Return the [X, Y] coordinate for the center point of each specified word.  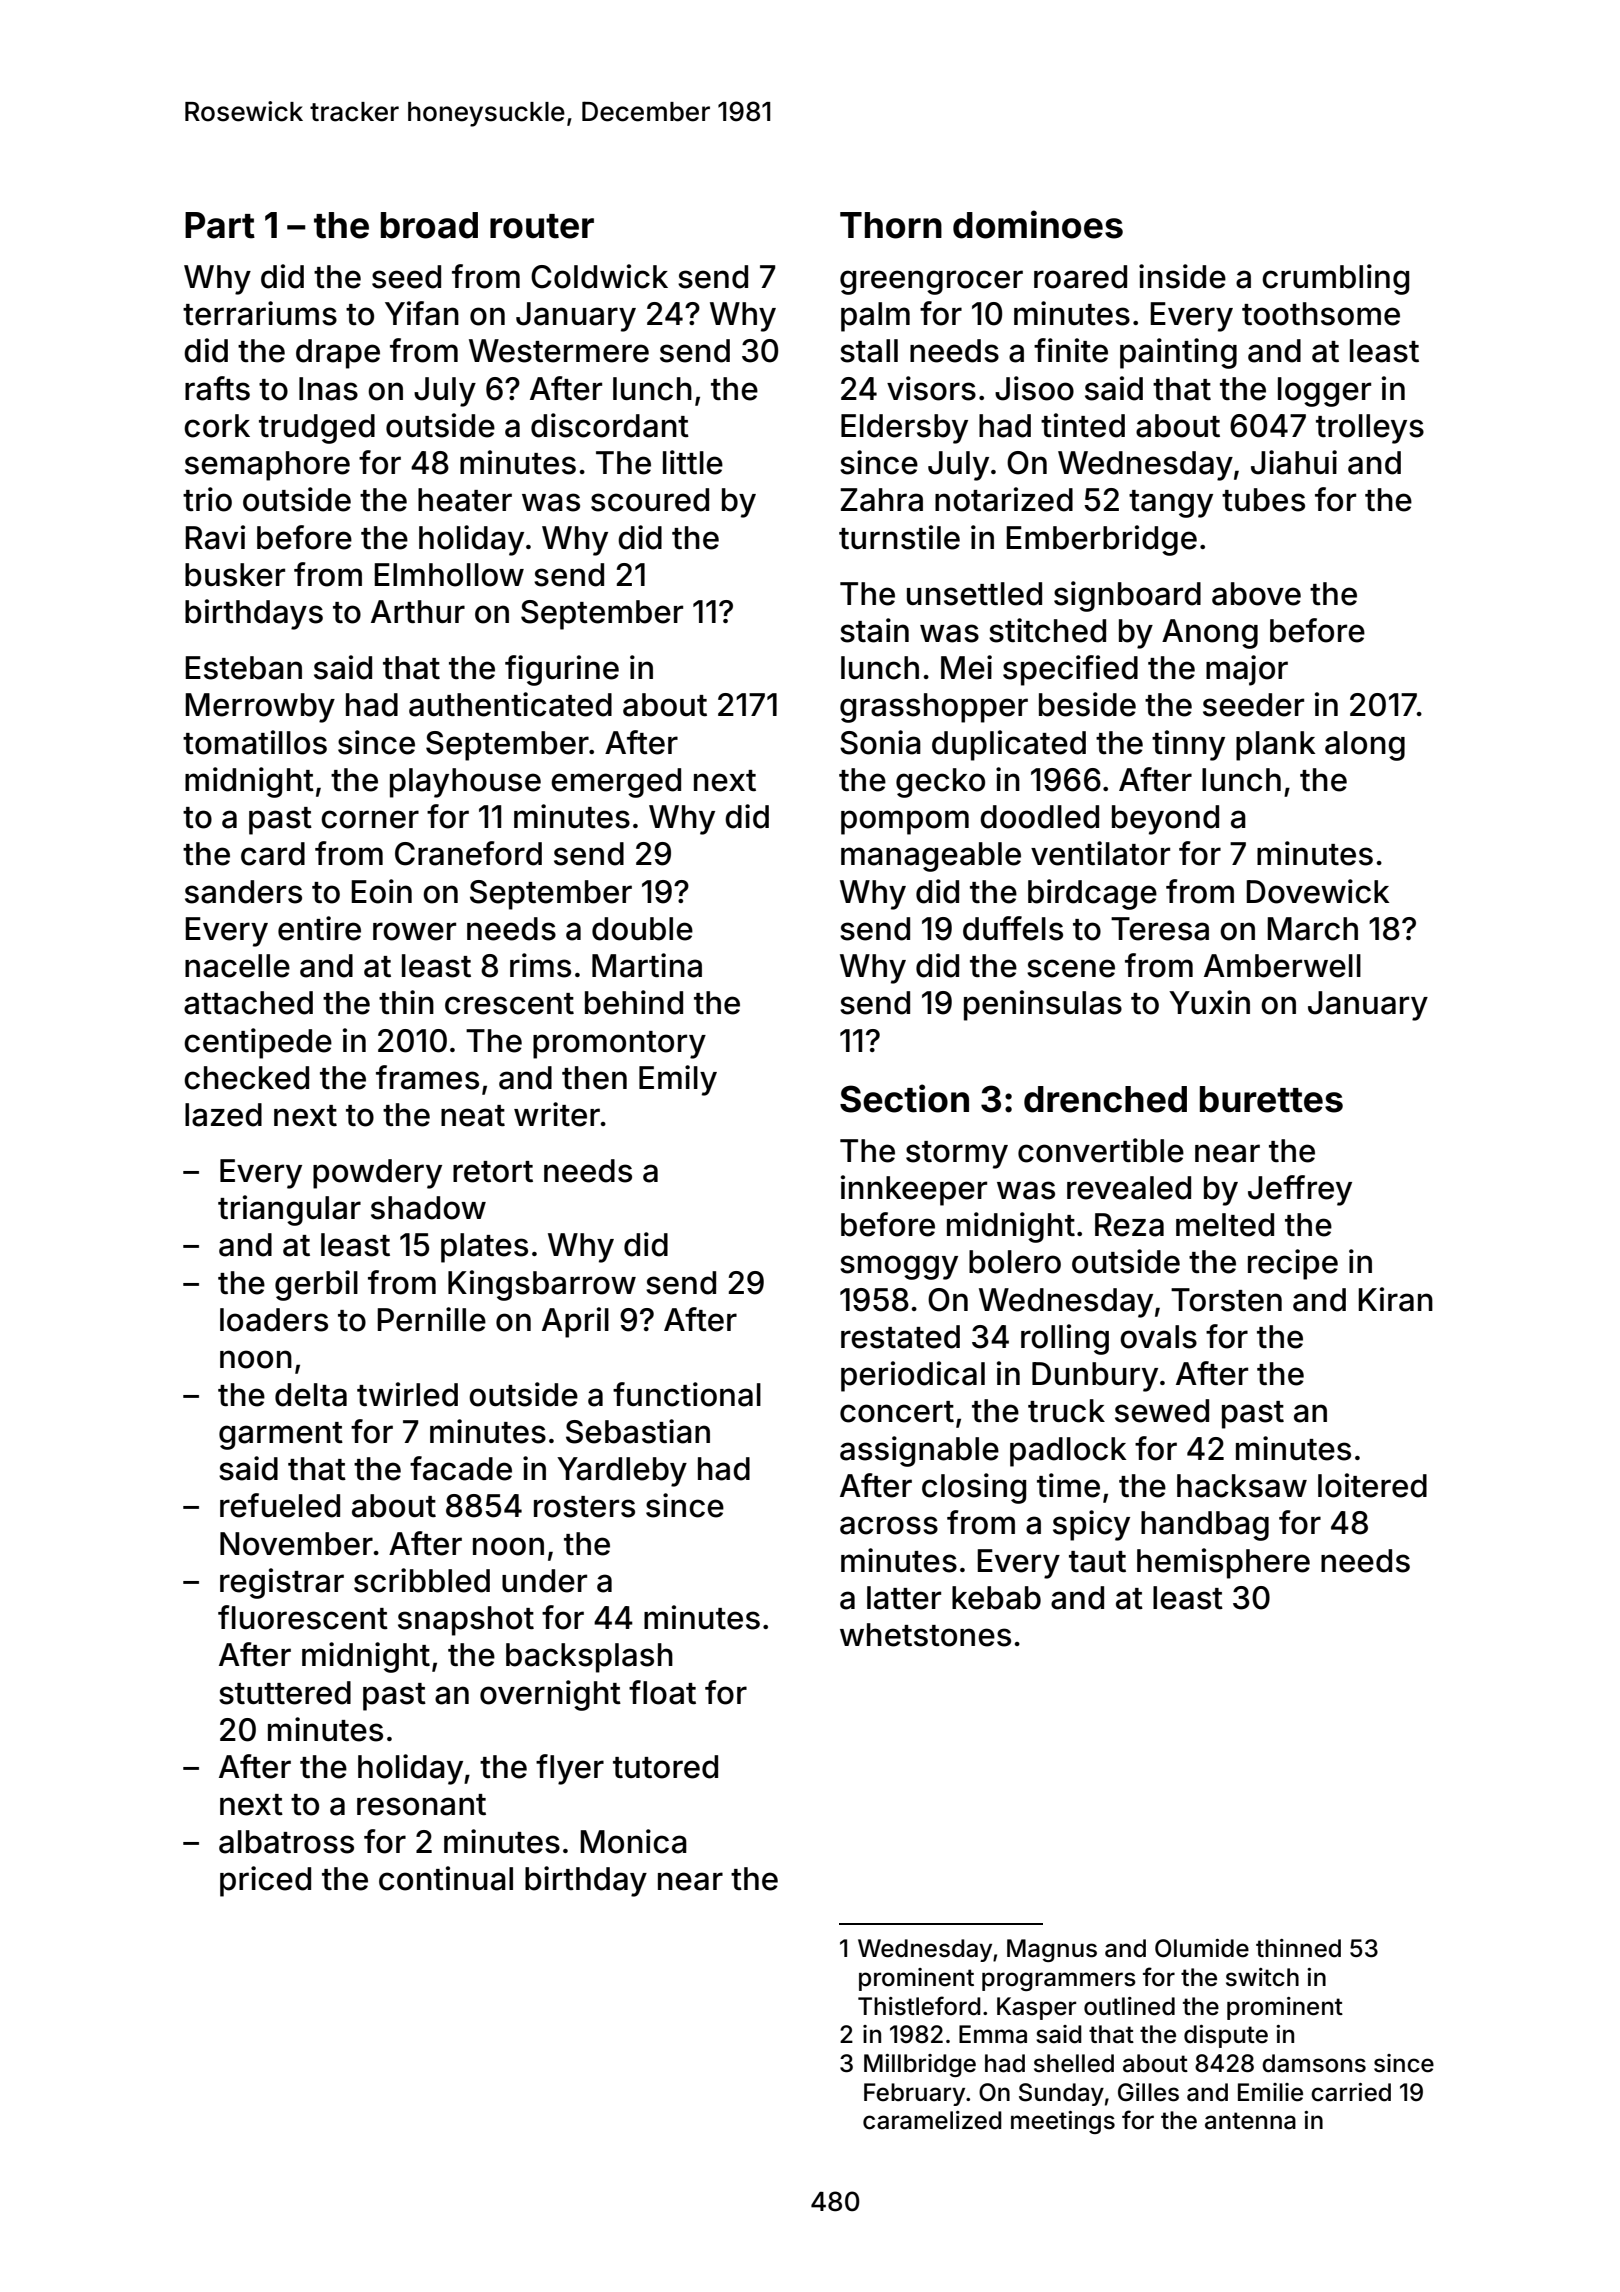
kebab [996, 1598]
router [542, 226]
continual [446, 1878]
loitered [1372, 1485]
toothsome [1321, 314]
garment [281, 1436]
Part [220, 225]
